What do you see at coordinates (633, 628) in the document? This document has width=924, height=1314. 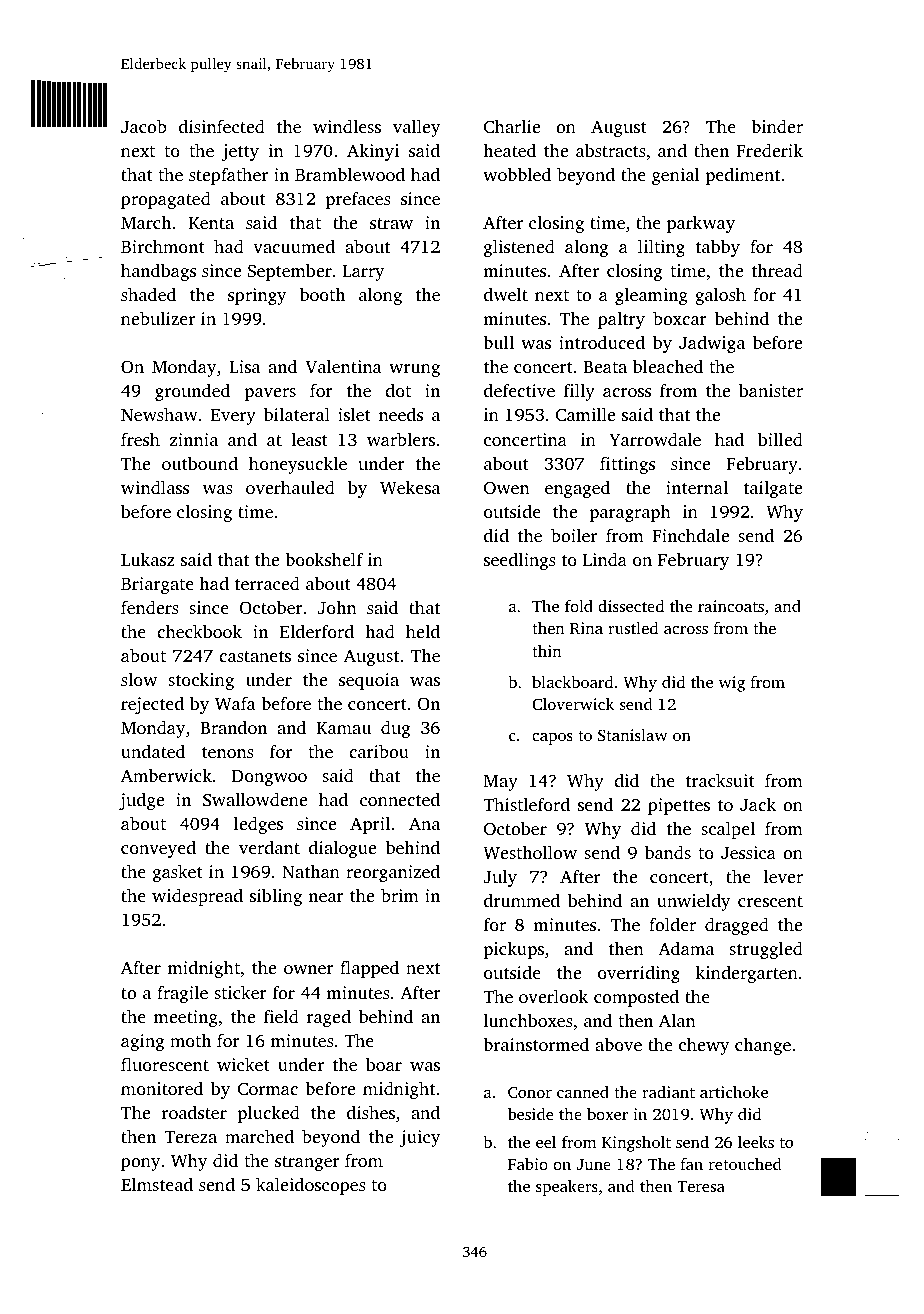 I see `rustled` at bounding box center [633, 628].
